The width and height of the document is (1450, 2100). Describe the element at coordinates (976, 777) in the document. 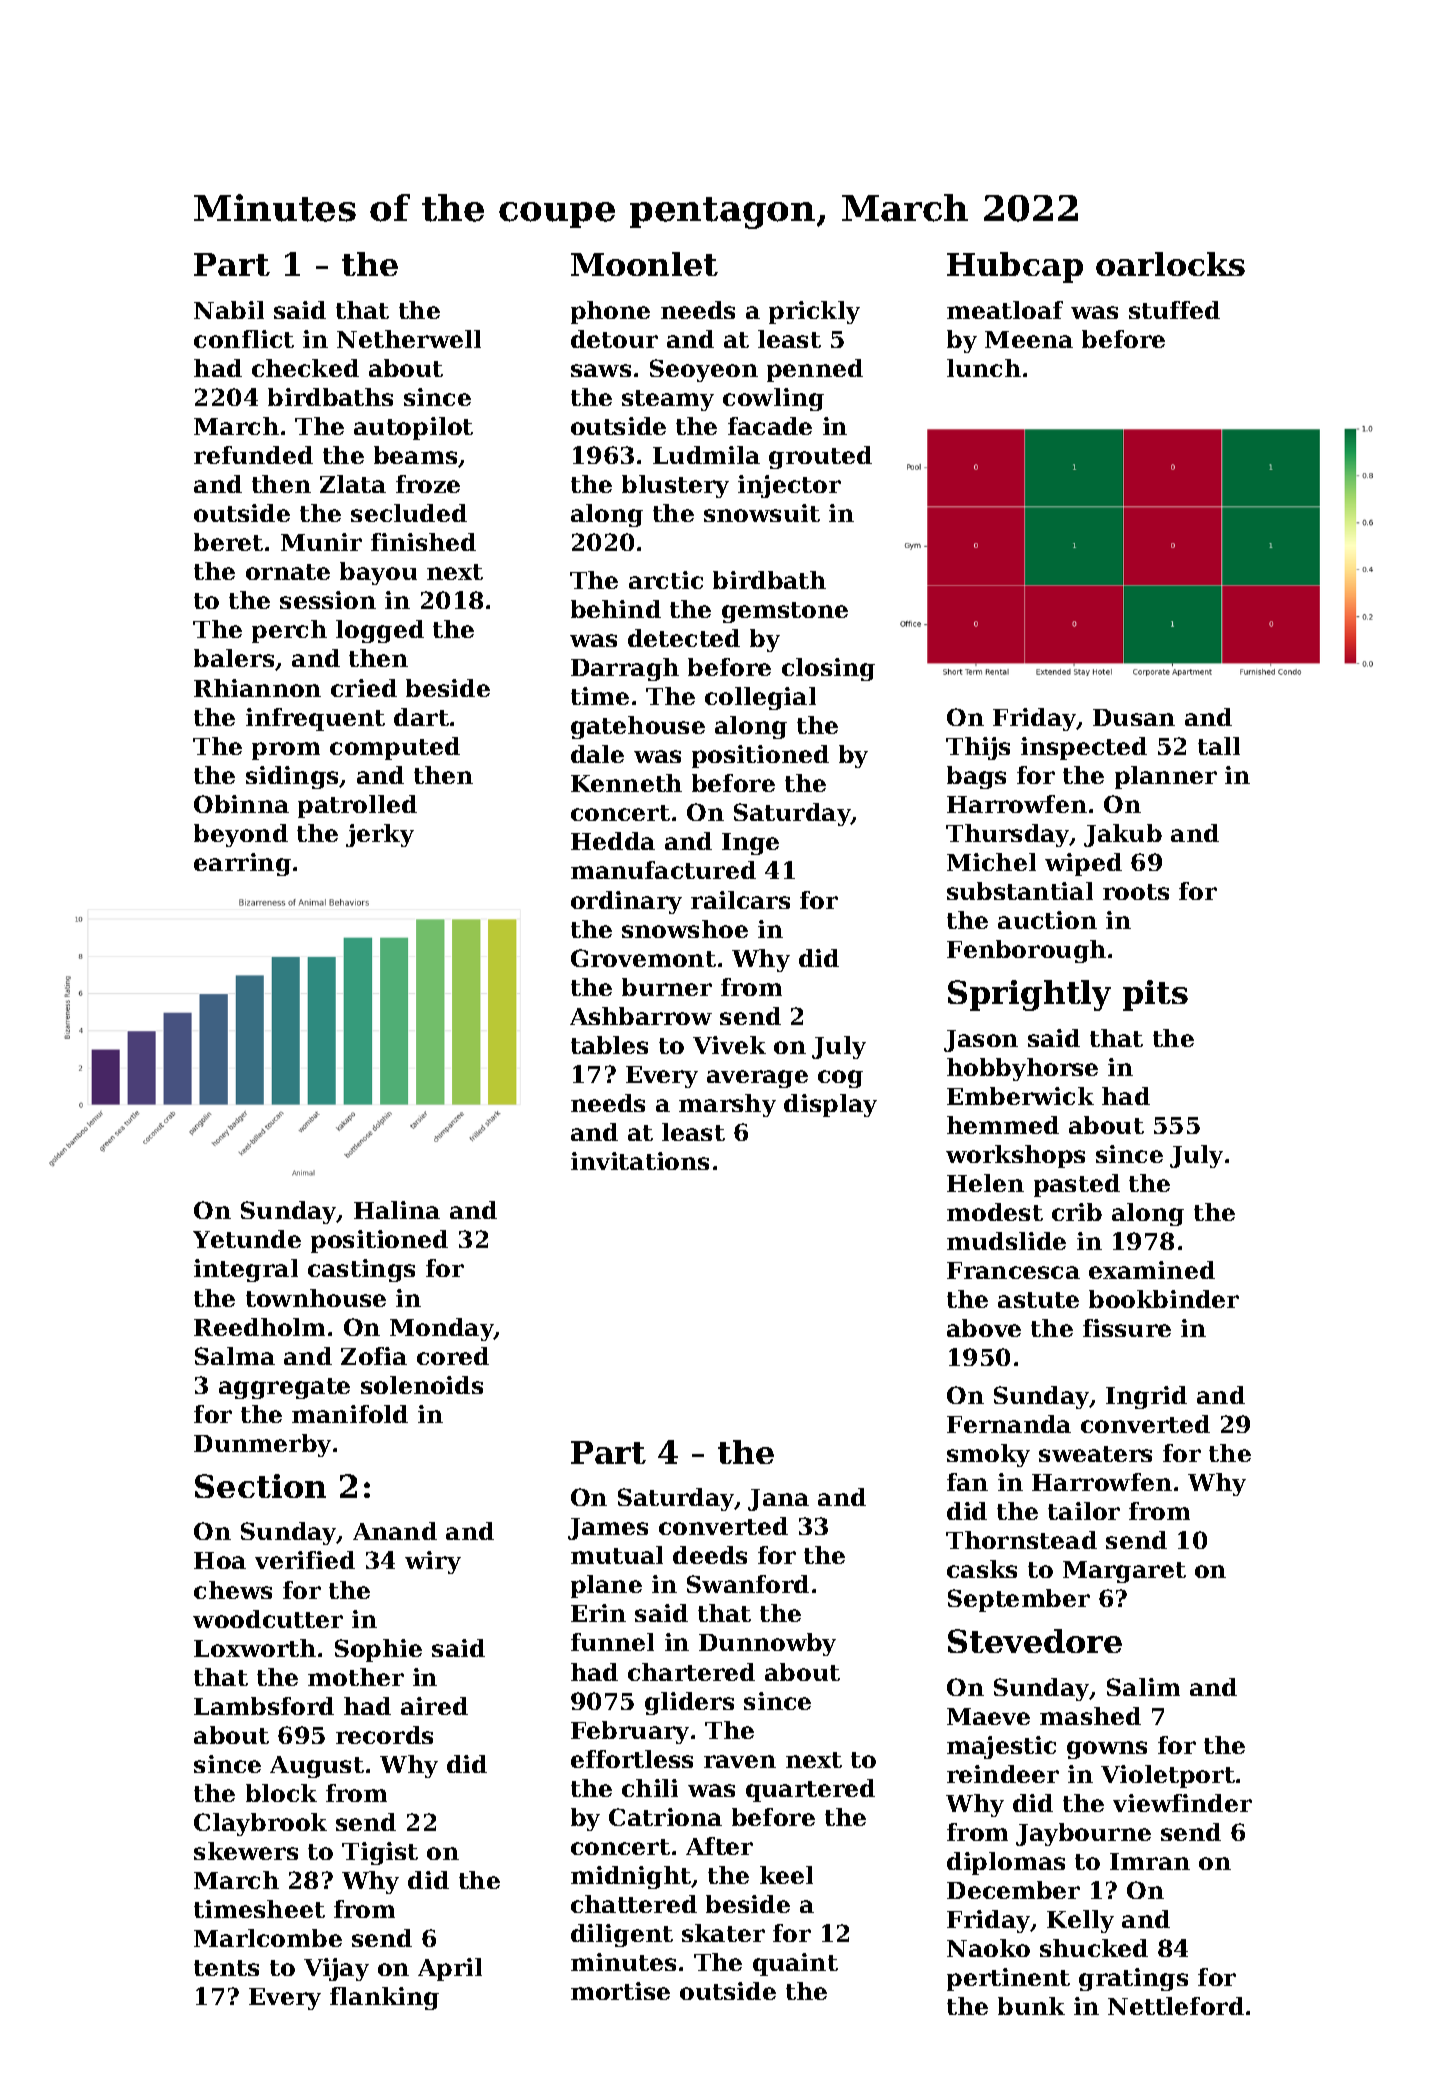

I see `bags` at that location.
